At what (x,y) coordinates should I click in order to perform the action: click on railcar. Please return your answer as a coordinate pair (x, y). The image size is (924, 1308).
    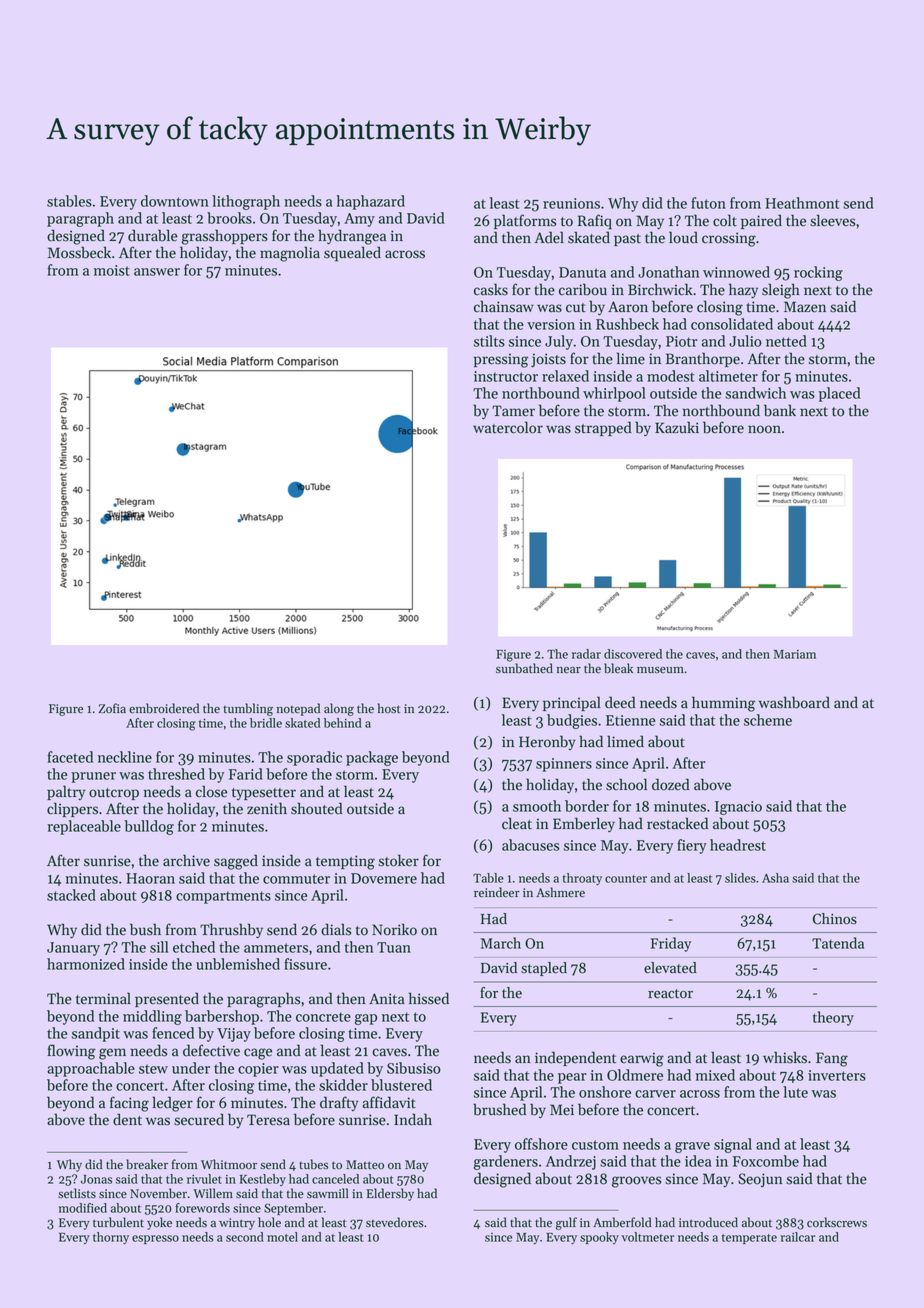
    Looking at the image, I should click on (798, 1237).
